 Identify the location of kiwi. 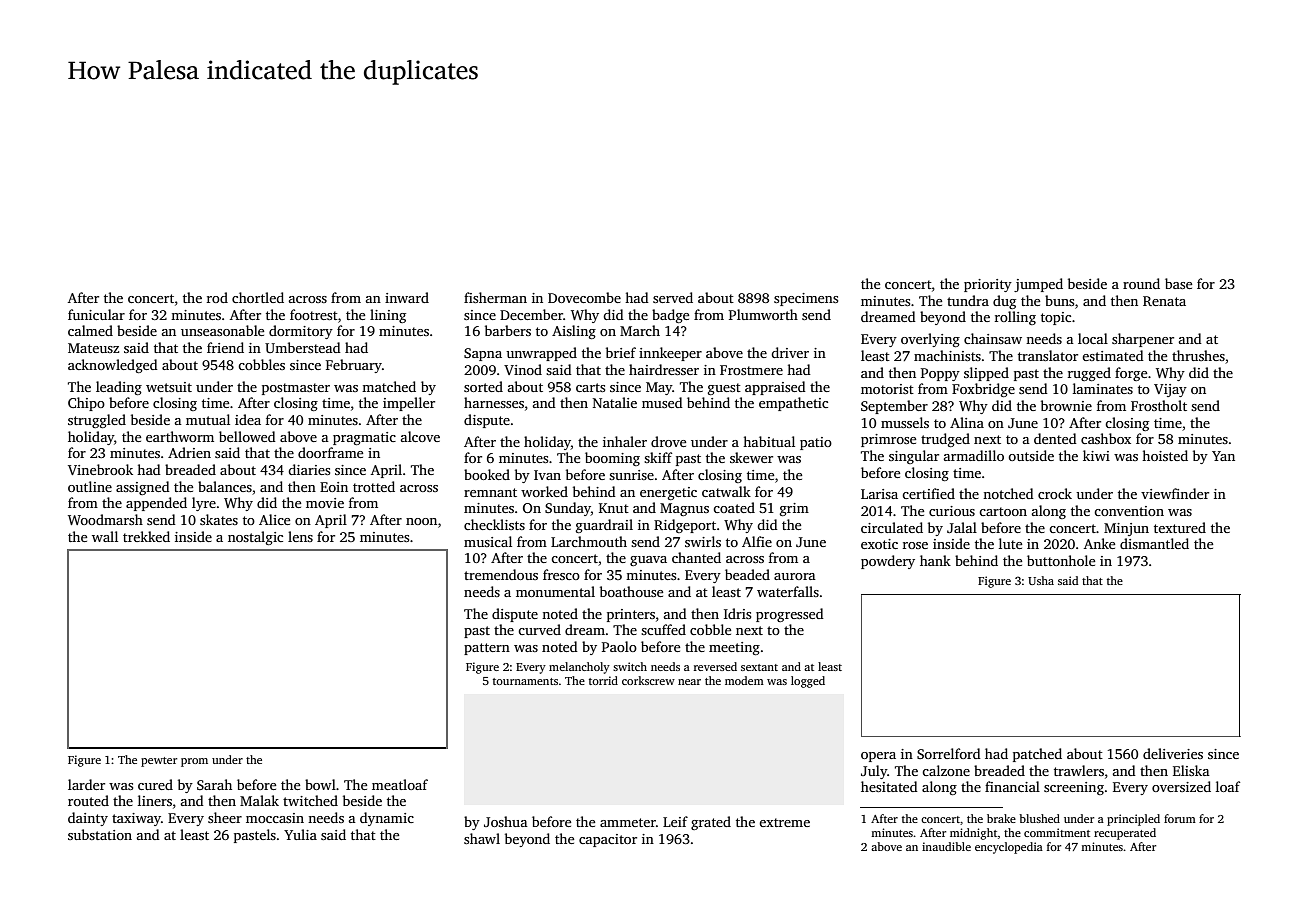
(1096, 455).
